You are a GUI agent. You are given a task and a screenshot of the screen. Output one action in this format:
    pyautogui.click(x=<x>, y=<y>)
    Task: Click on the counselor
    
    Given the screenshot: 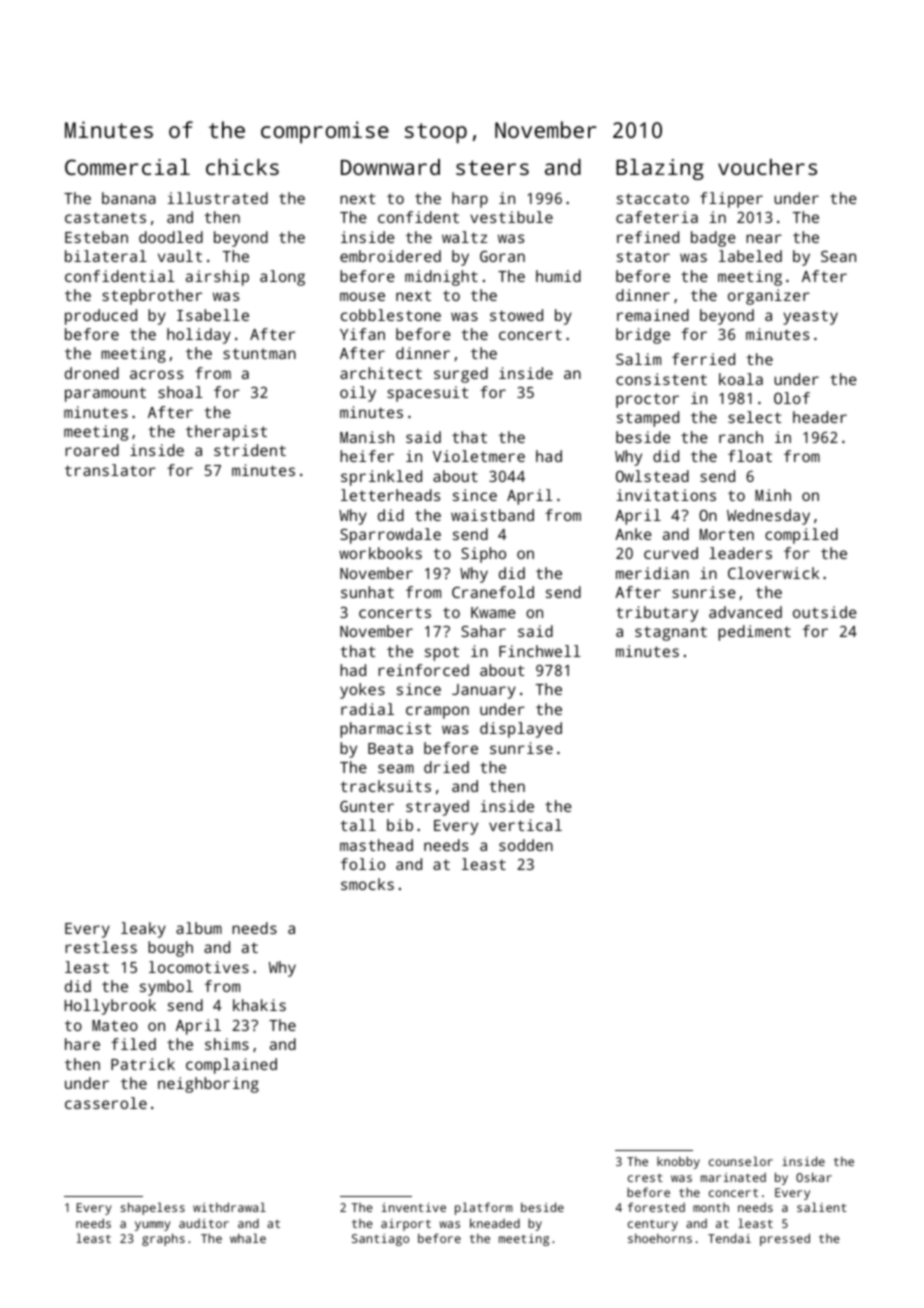 What is the action you would take?
    pyautogui.click(x=741, y=1161)
